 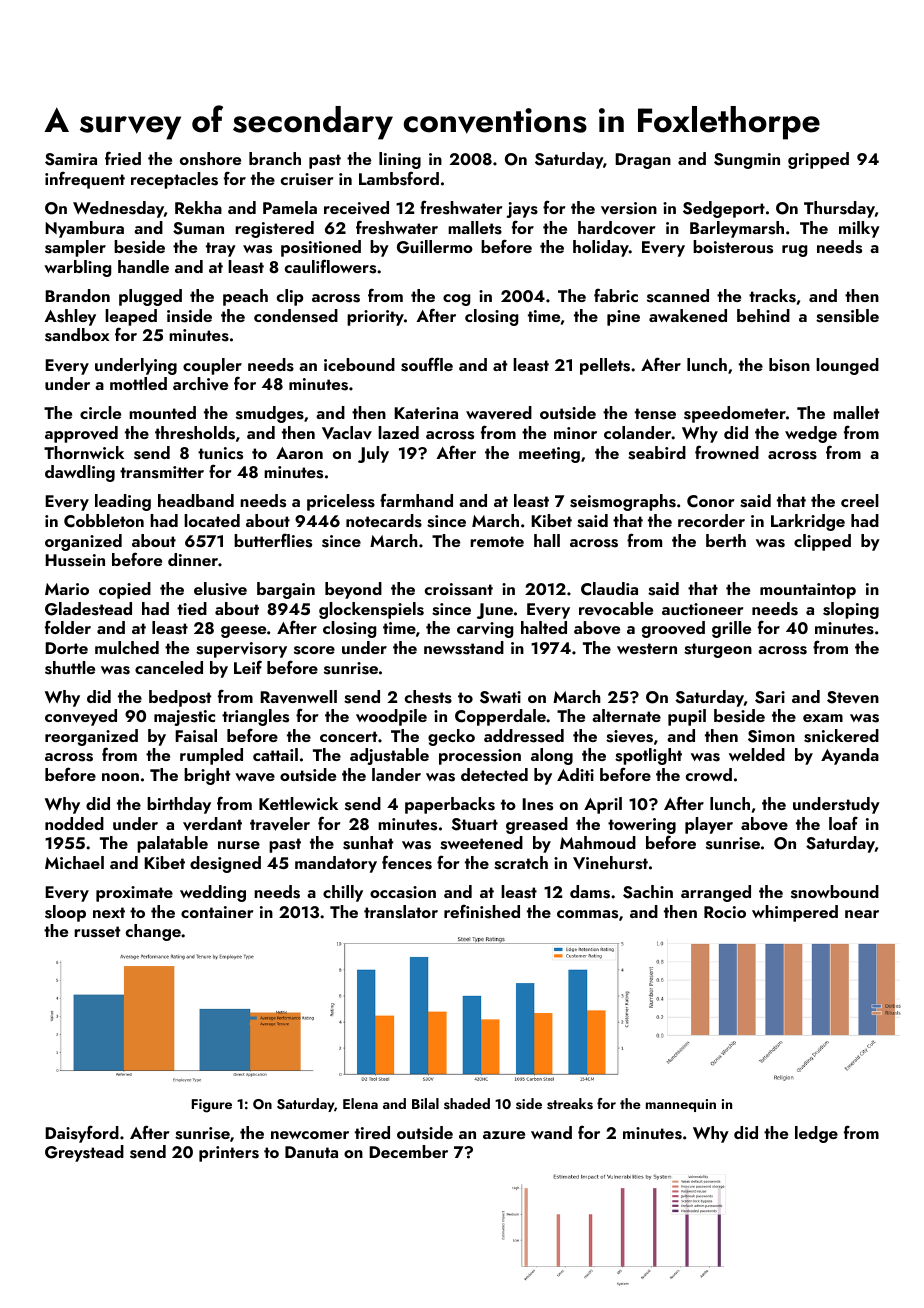 What do you see at coordinates (818, 160) in the image?
I see `gripped` at bounding box center [818, 160].
